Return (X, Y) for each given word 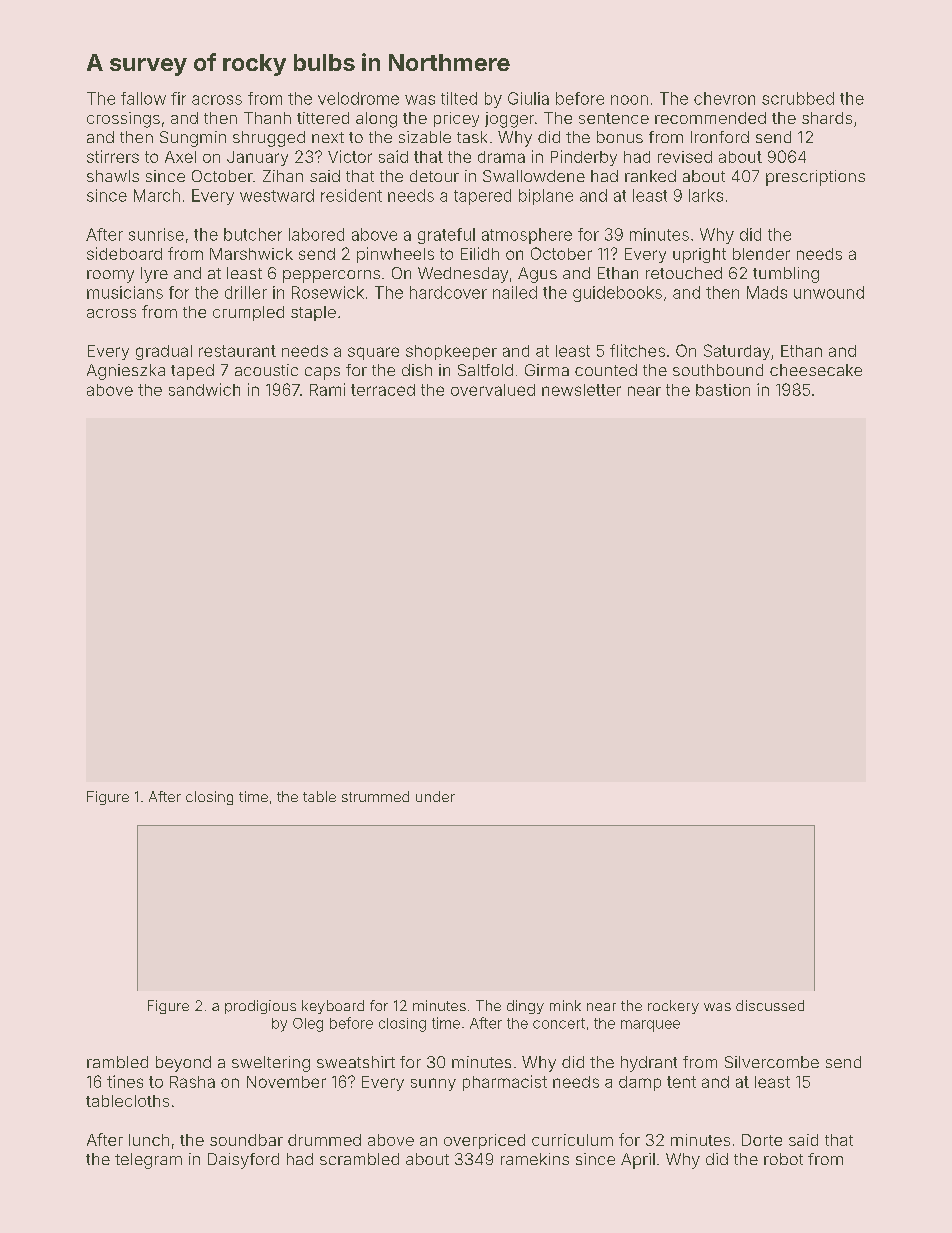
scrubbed (798, 98)
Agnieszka (126, 372)
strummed (375, 796)
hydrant (649, 1064)
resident (351, 195)
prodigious (260, 1007)
